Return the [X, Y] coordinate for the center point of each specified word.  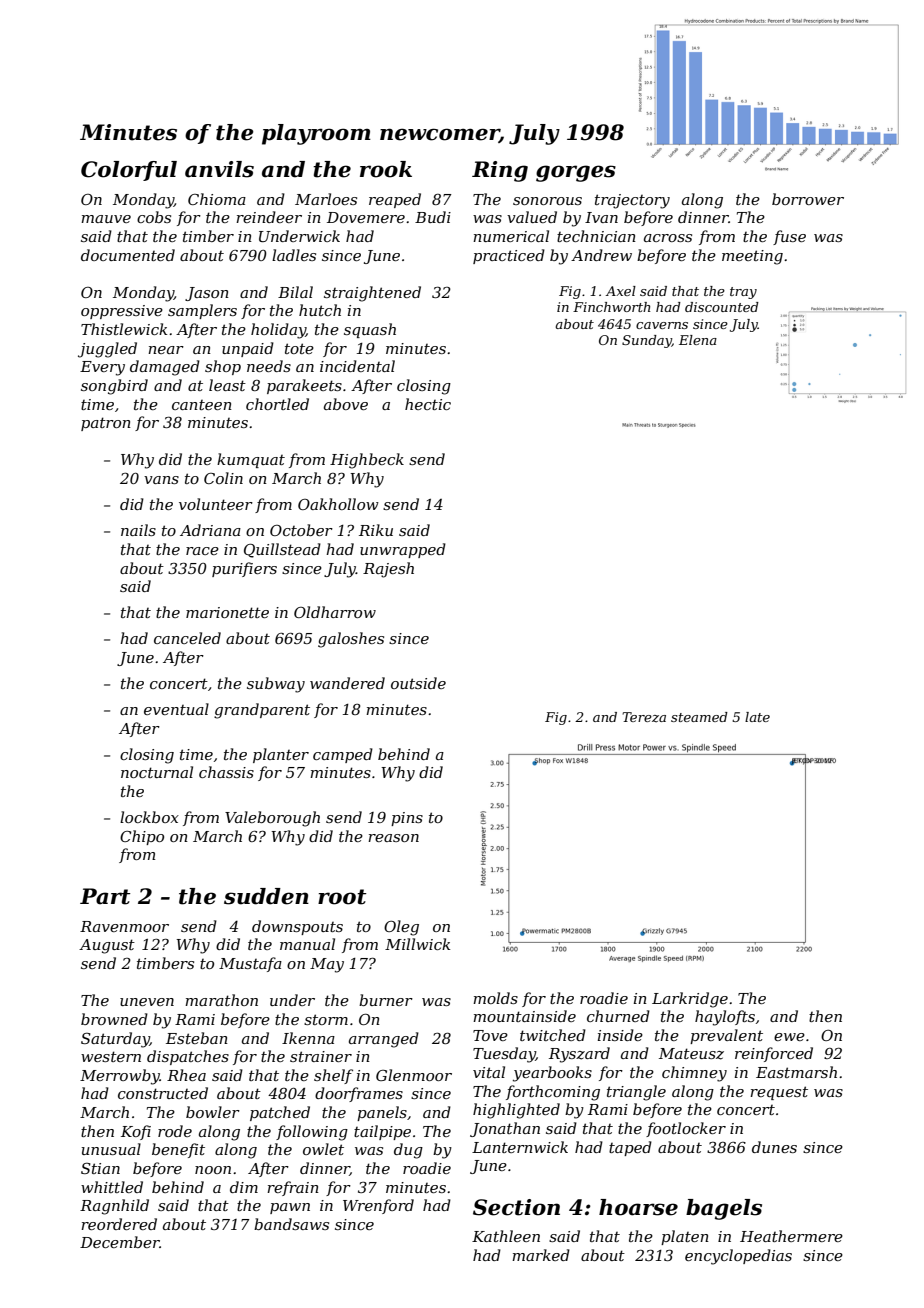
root [342, 897]
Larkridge [690, 1000]
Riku [376, 530]
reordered [119, 1224]
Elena [698, 340]
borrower [808, 199]
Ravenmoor [124, 926]
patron [106, 424]
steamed [699, 717]
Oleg [401, 928]
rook [386, 169]
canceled [187, 638]
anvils [219, 169]
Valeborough [272, 819]
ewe [789, 1037]
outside [418, 683]
